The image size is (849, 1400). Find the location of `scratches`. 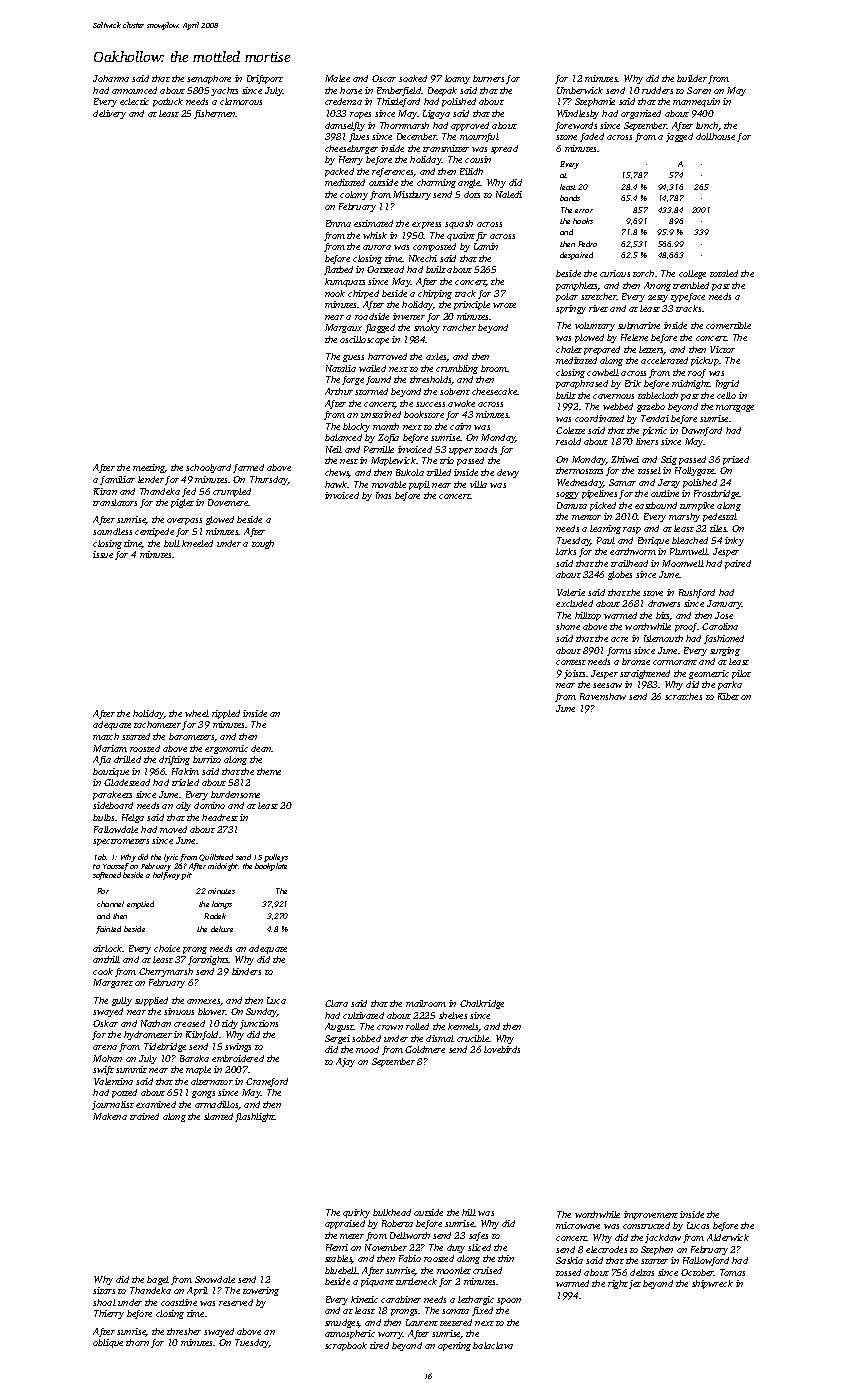

scratches is located at coordinates (683, 696).
